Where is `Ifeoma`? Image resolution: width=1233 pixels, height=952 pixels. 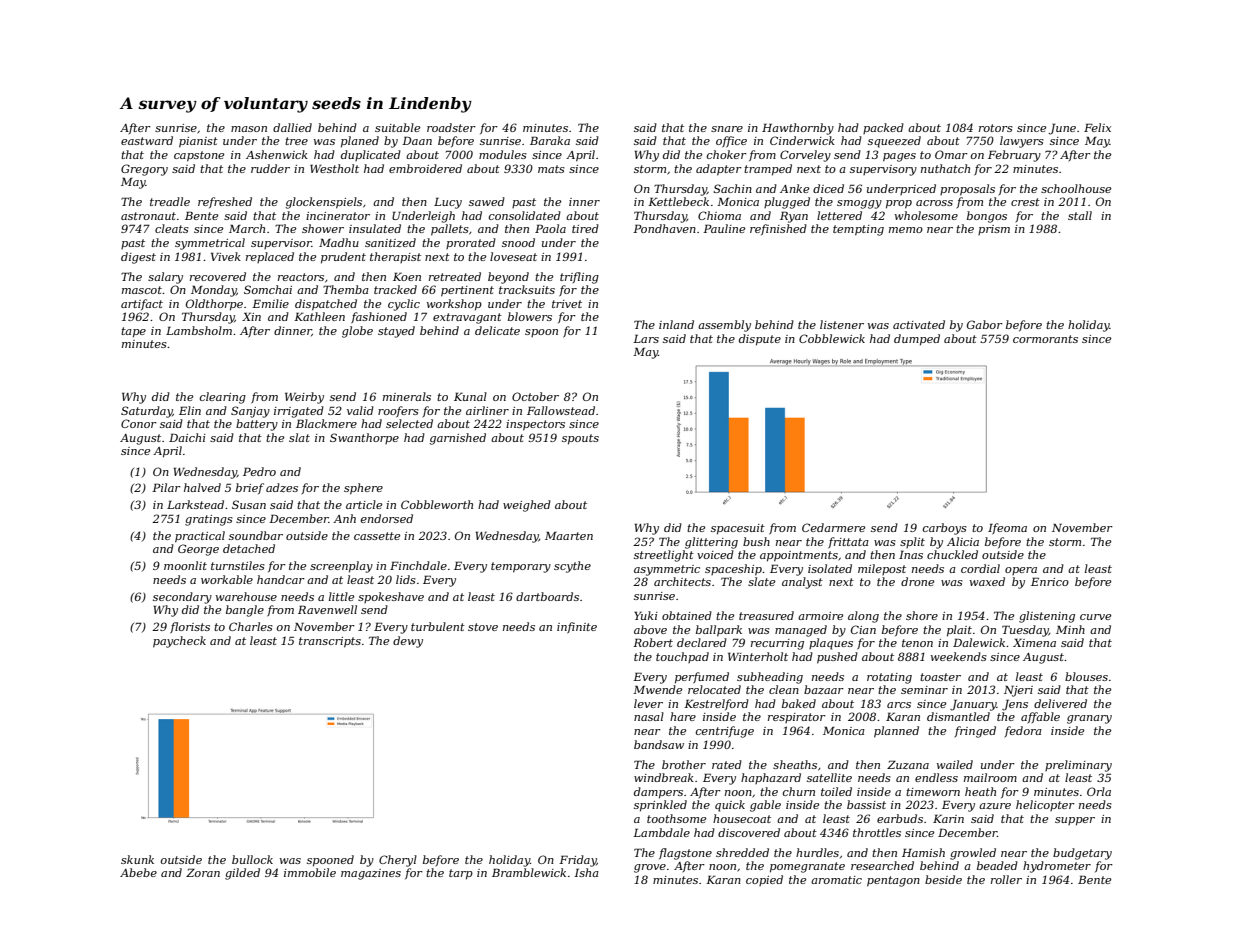 Ifeoma is located at coordinates (1007, 529).
